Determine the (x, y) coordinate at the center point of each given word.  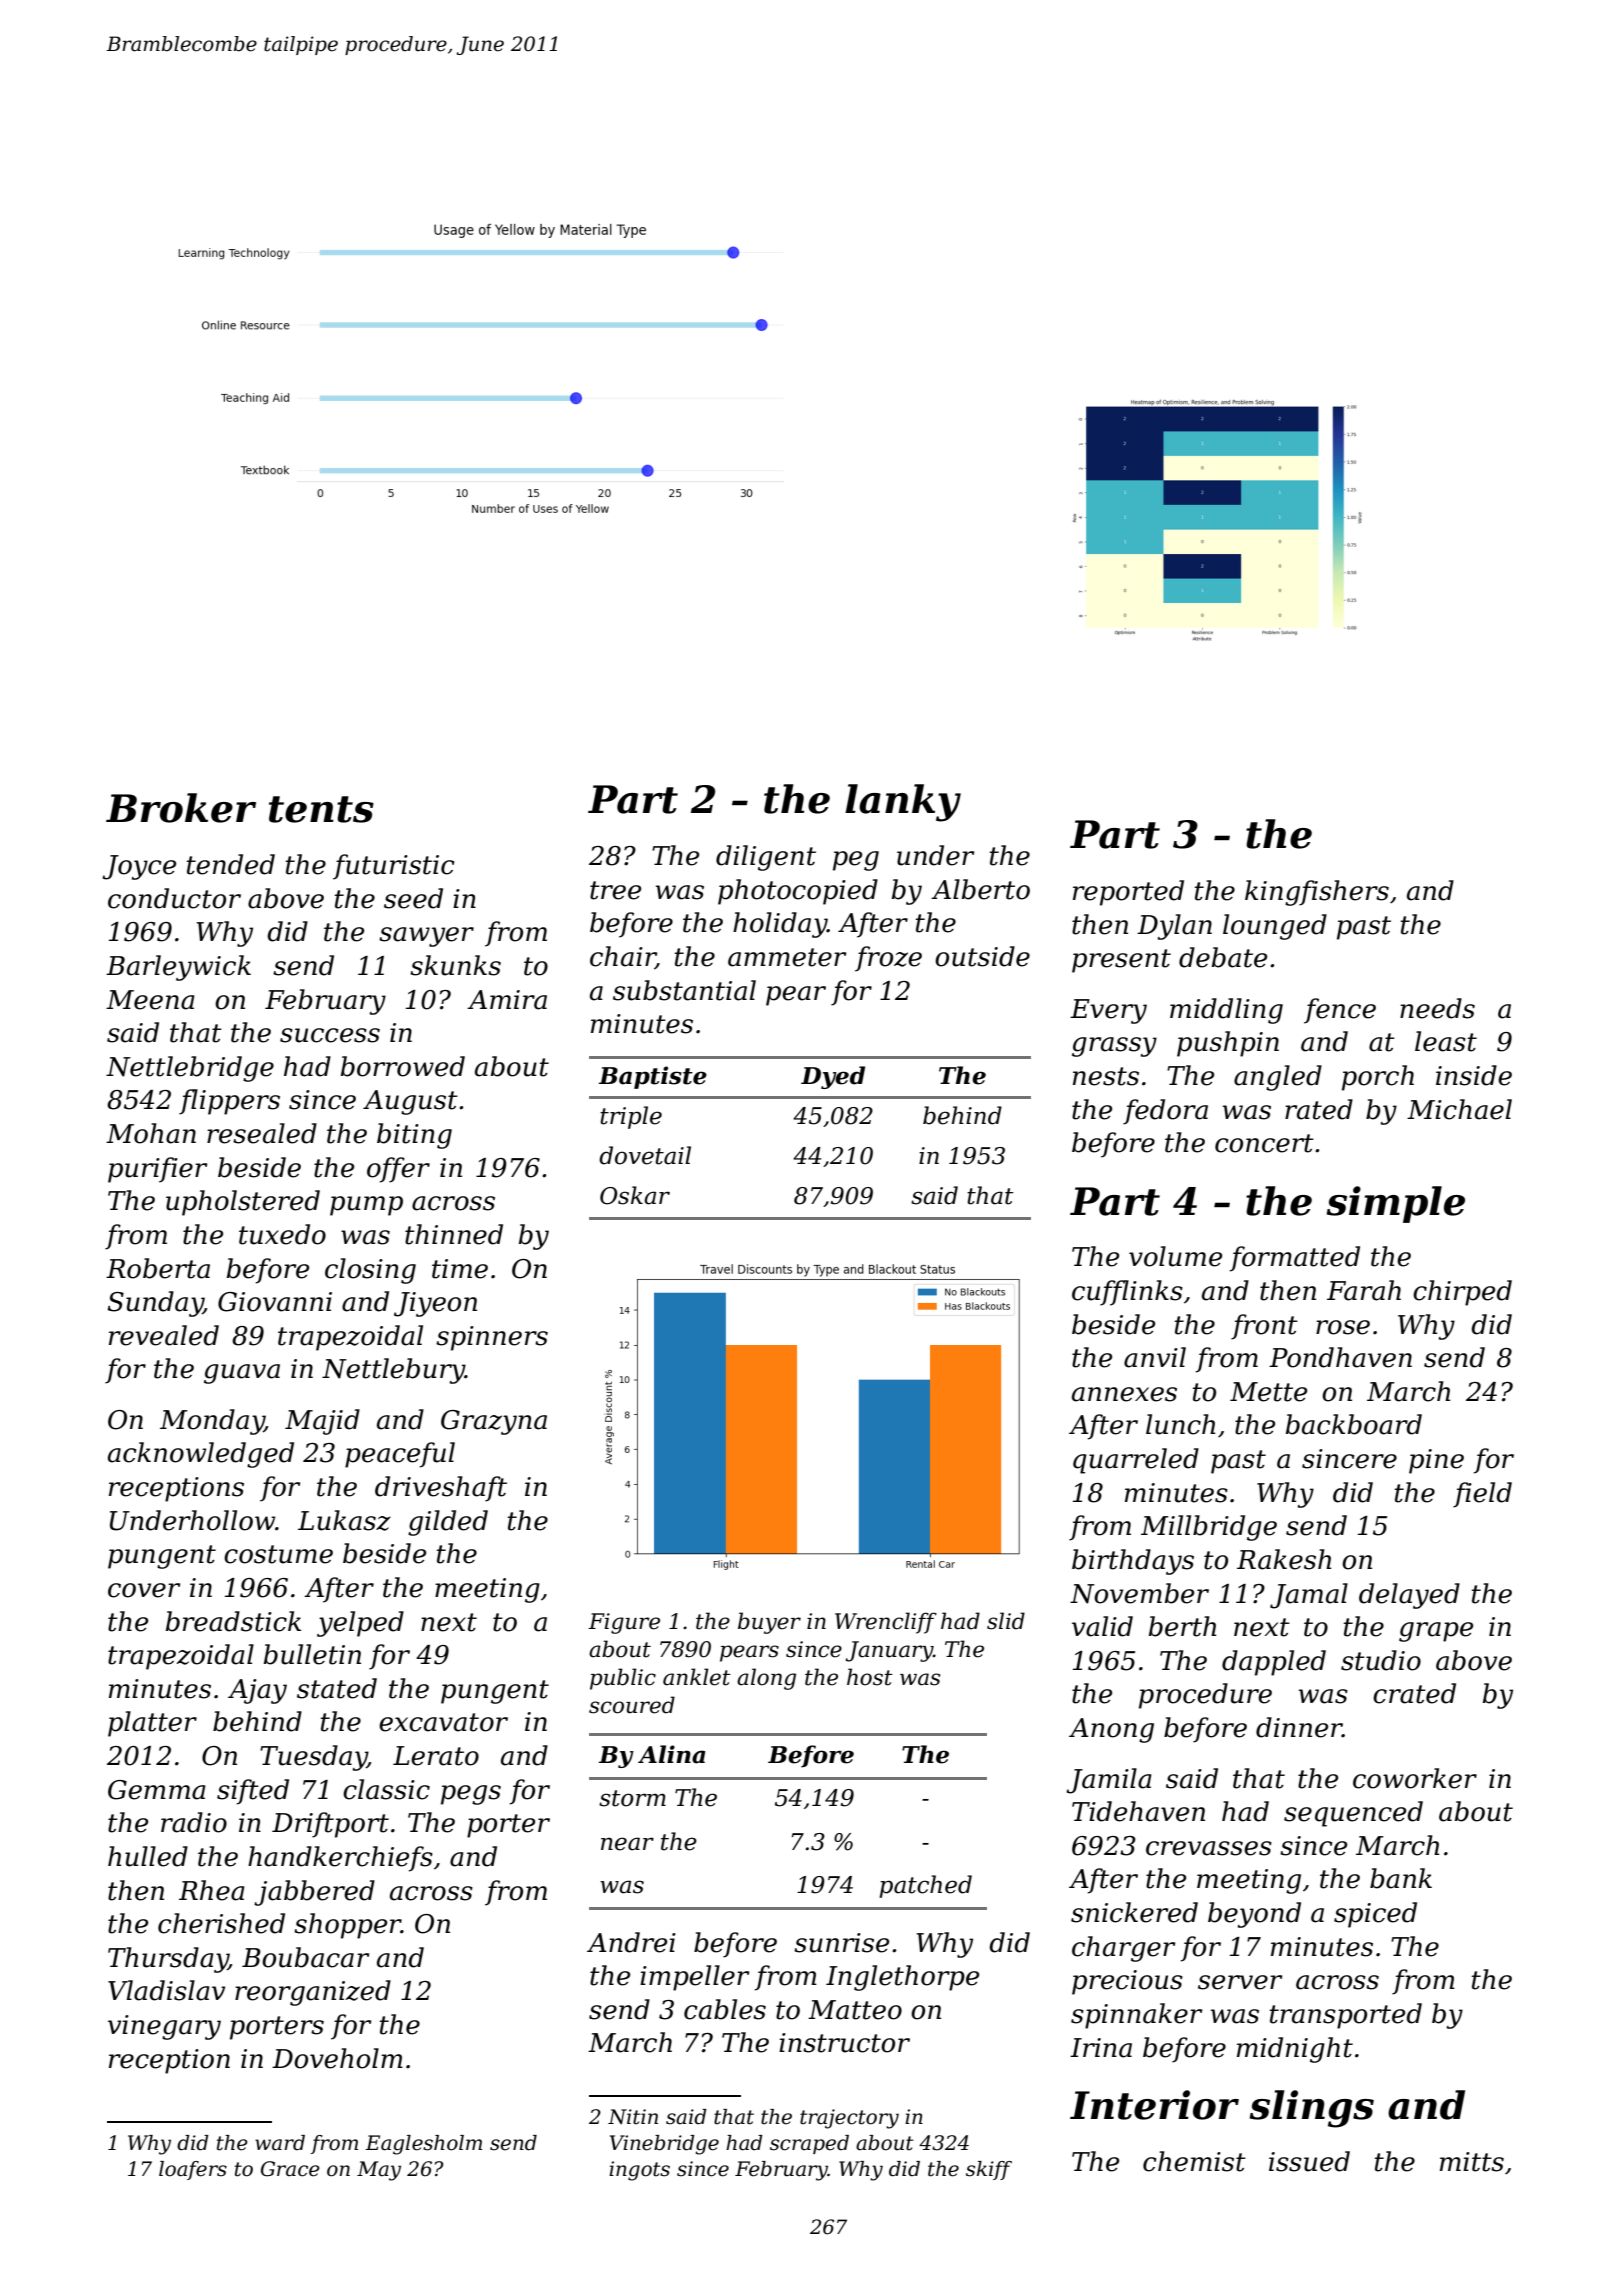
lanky (903, 803)
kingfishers (1317, 893)
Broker (181, 808)
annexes (1124, 1394)
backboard (1354, 1424)
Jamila (1109, 1781)
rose (1343, 1327)
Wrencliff (886, 1623)
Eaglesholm (423, 2145)
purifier (157, 1170)
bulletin (312, 1654)
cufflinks (1127, 1293)
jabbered (314, 1893)
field (1482, 1495)
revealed (164, 1335)
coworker (1415, 1778)
